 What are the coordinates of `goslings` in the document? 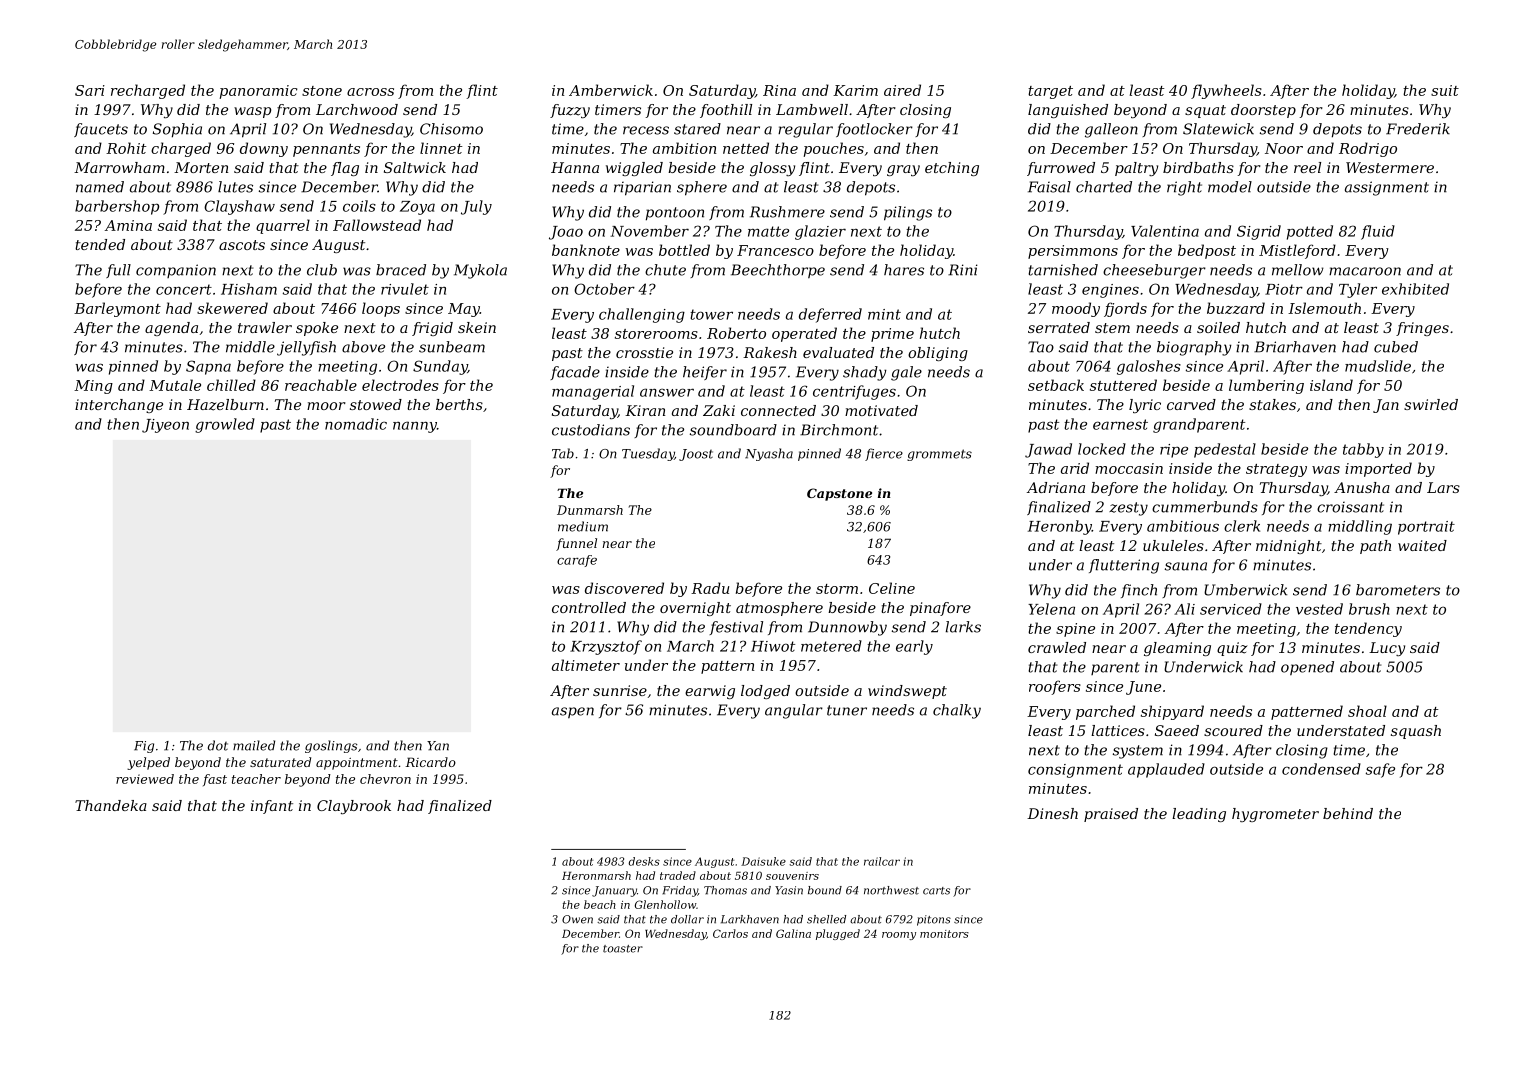 It's located at (331, 746).
